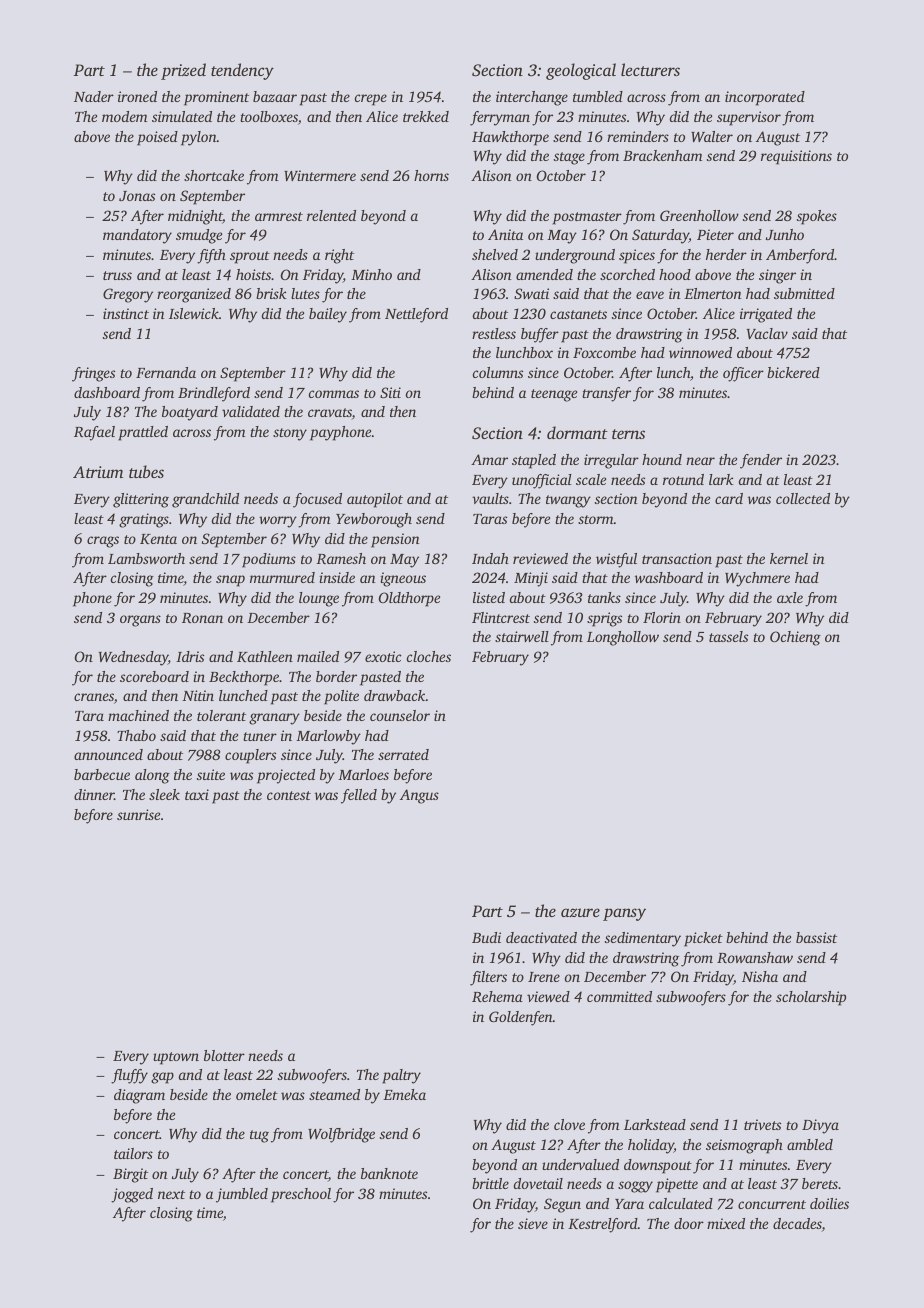 This document has width=924, height=1308. What do you see at coordinates (765, 98) in the document?
I see `incorporated` at bounding box center [765, 98].
